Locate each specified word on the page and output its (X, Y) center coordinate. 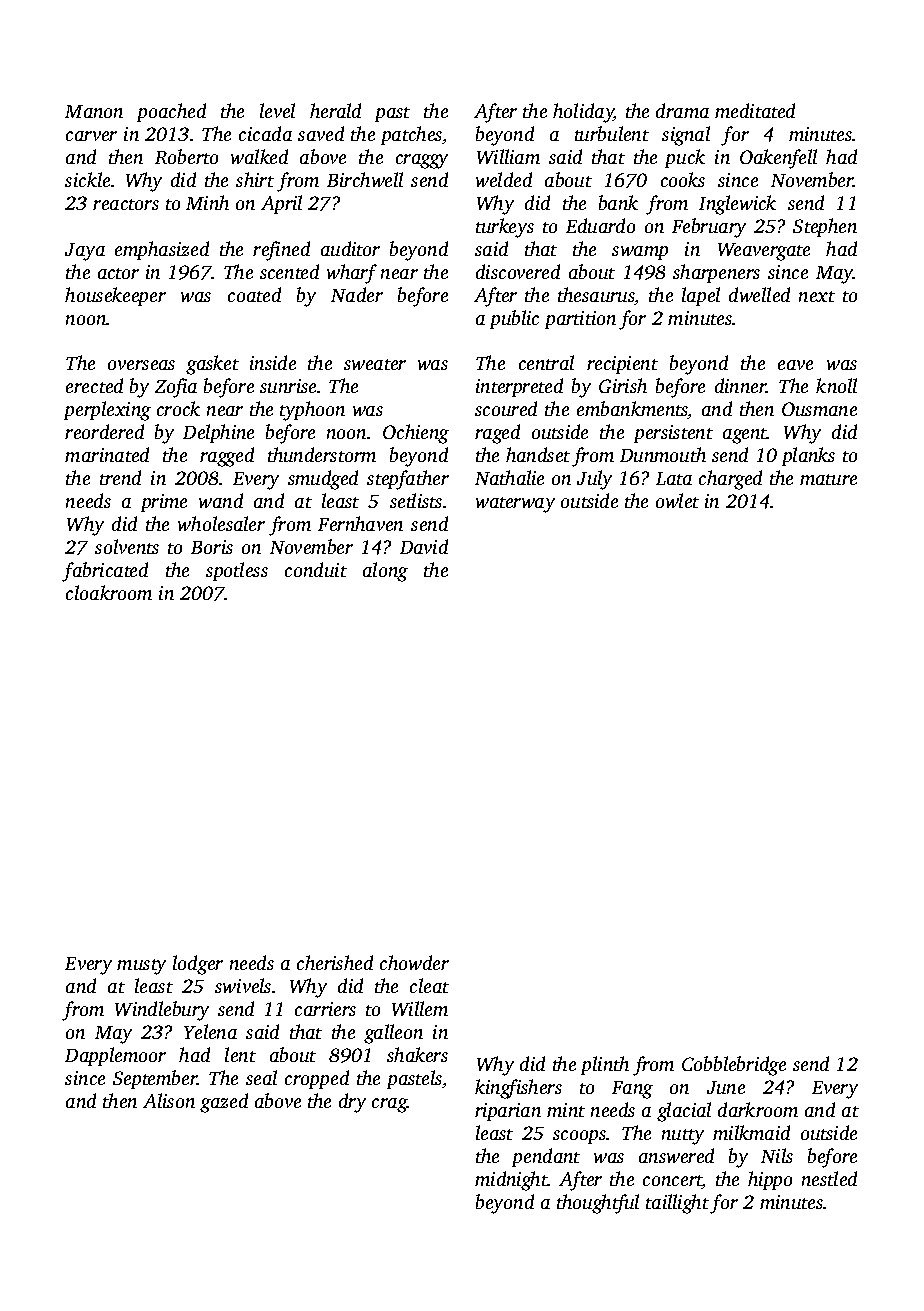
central (546, 362)
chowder (414, 962)
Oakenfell (778, 159)
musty (141, 967)
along (385, 572)
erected (94, 385)
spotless (237, 571)
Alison (169, 1100)
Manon (94, 111)
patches (411, 135)
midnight (511, 1181)
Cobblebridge (734, 1066)
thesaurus (596, 296)
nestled (829, 1178)
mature (828, 479)
